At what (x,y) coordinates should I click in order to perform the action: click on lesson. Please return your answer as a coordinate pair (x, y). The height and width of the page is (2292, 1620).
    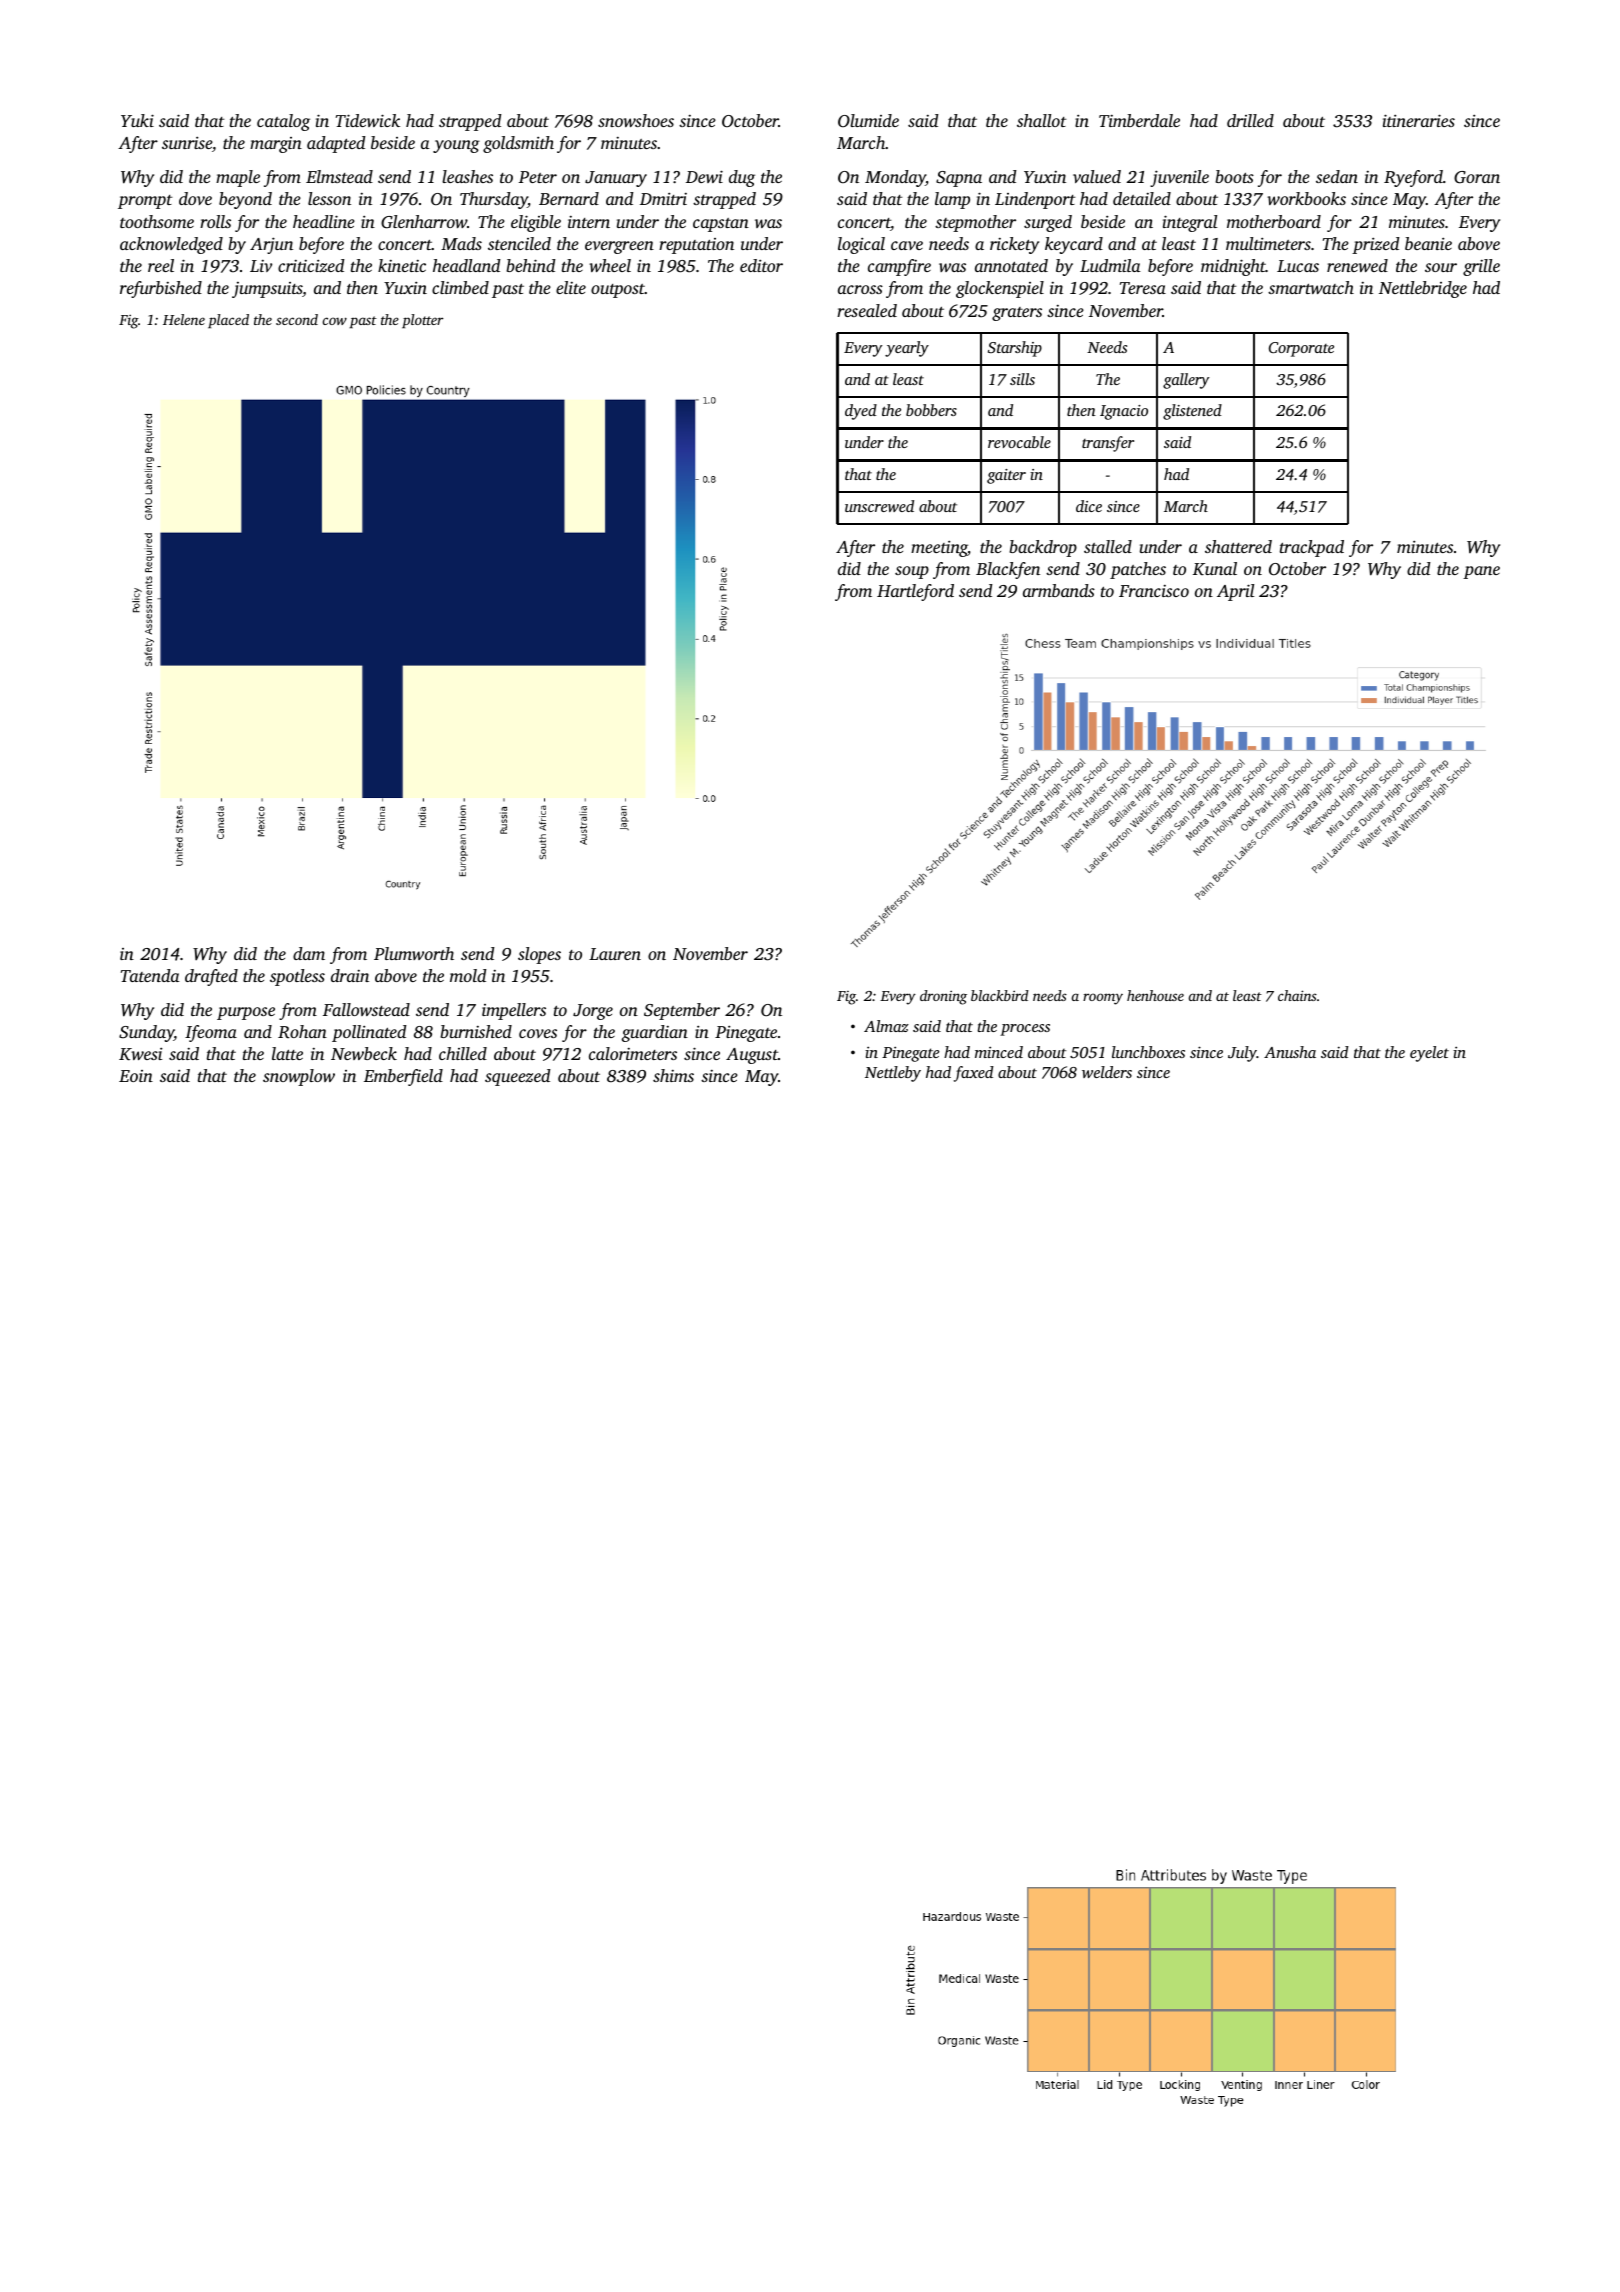
    Looking at the image, I should click on (329, 198).
